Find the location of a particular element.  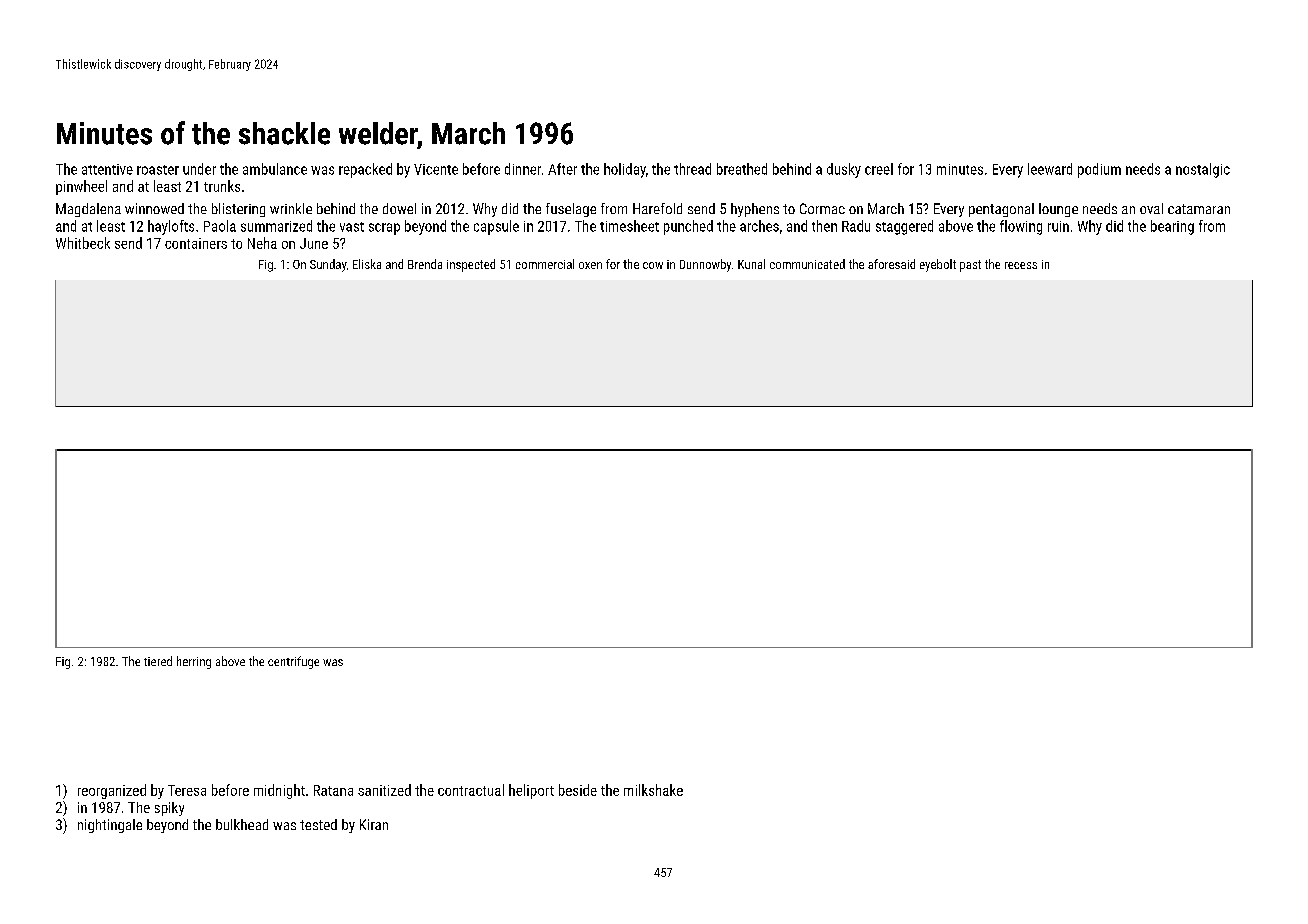

recess is located at coordinates (1021, 265).
